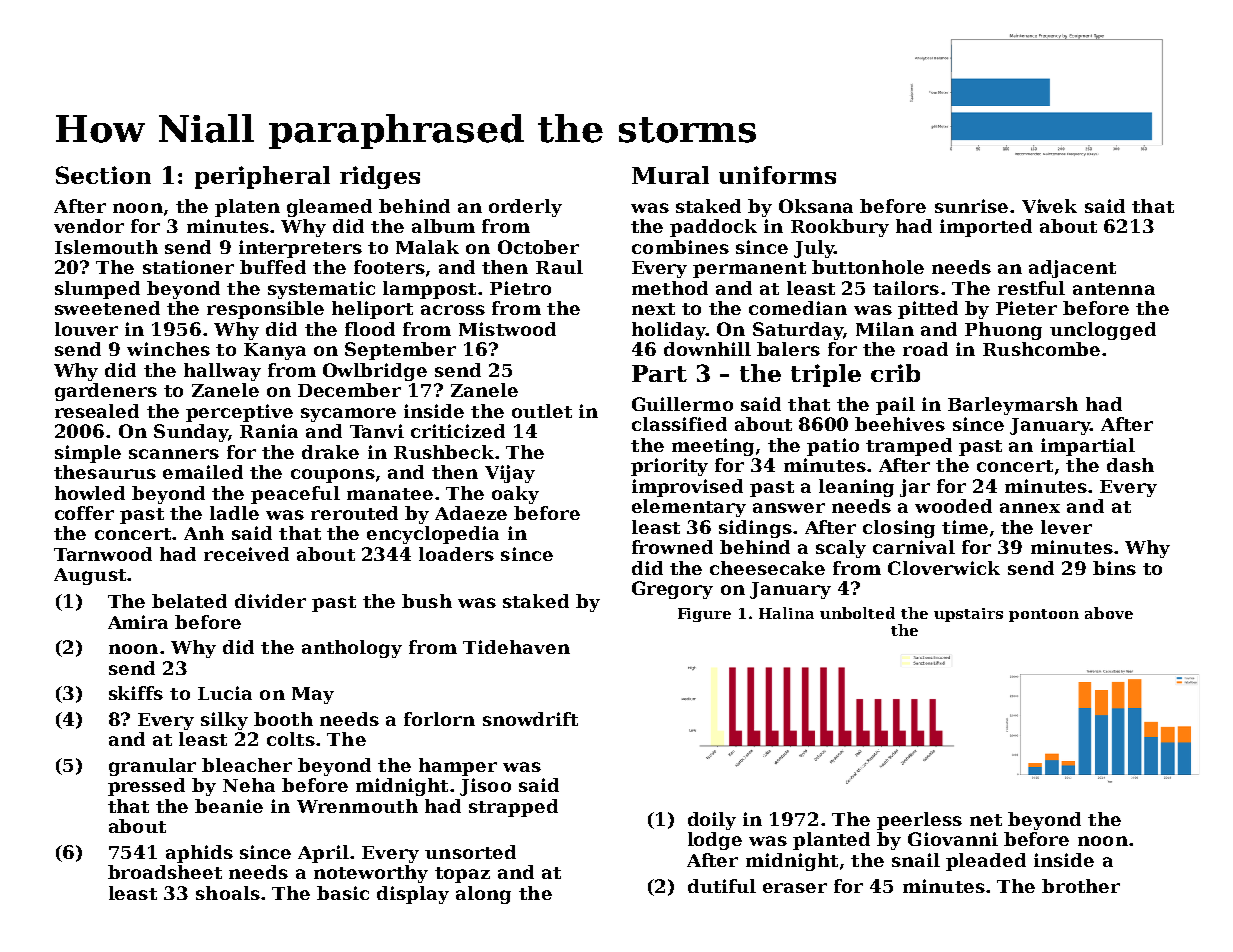 This screenshot has width=1233, height=952. Describe the element at coordinates (530, 719) in the screenshot. I see `snowdrift` at that location.
